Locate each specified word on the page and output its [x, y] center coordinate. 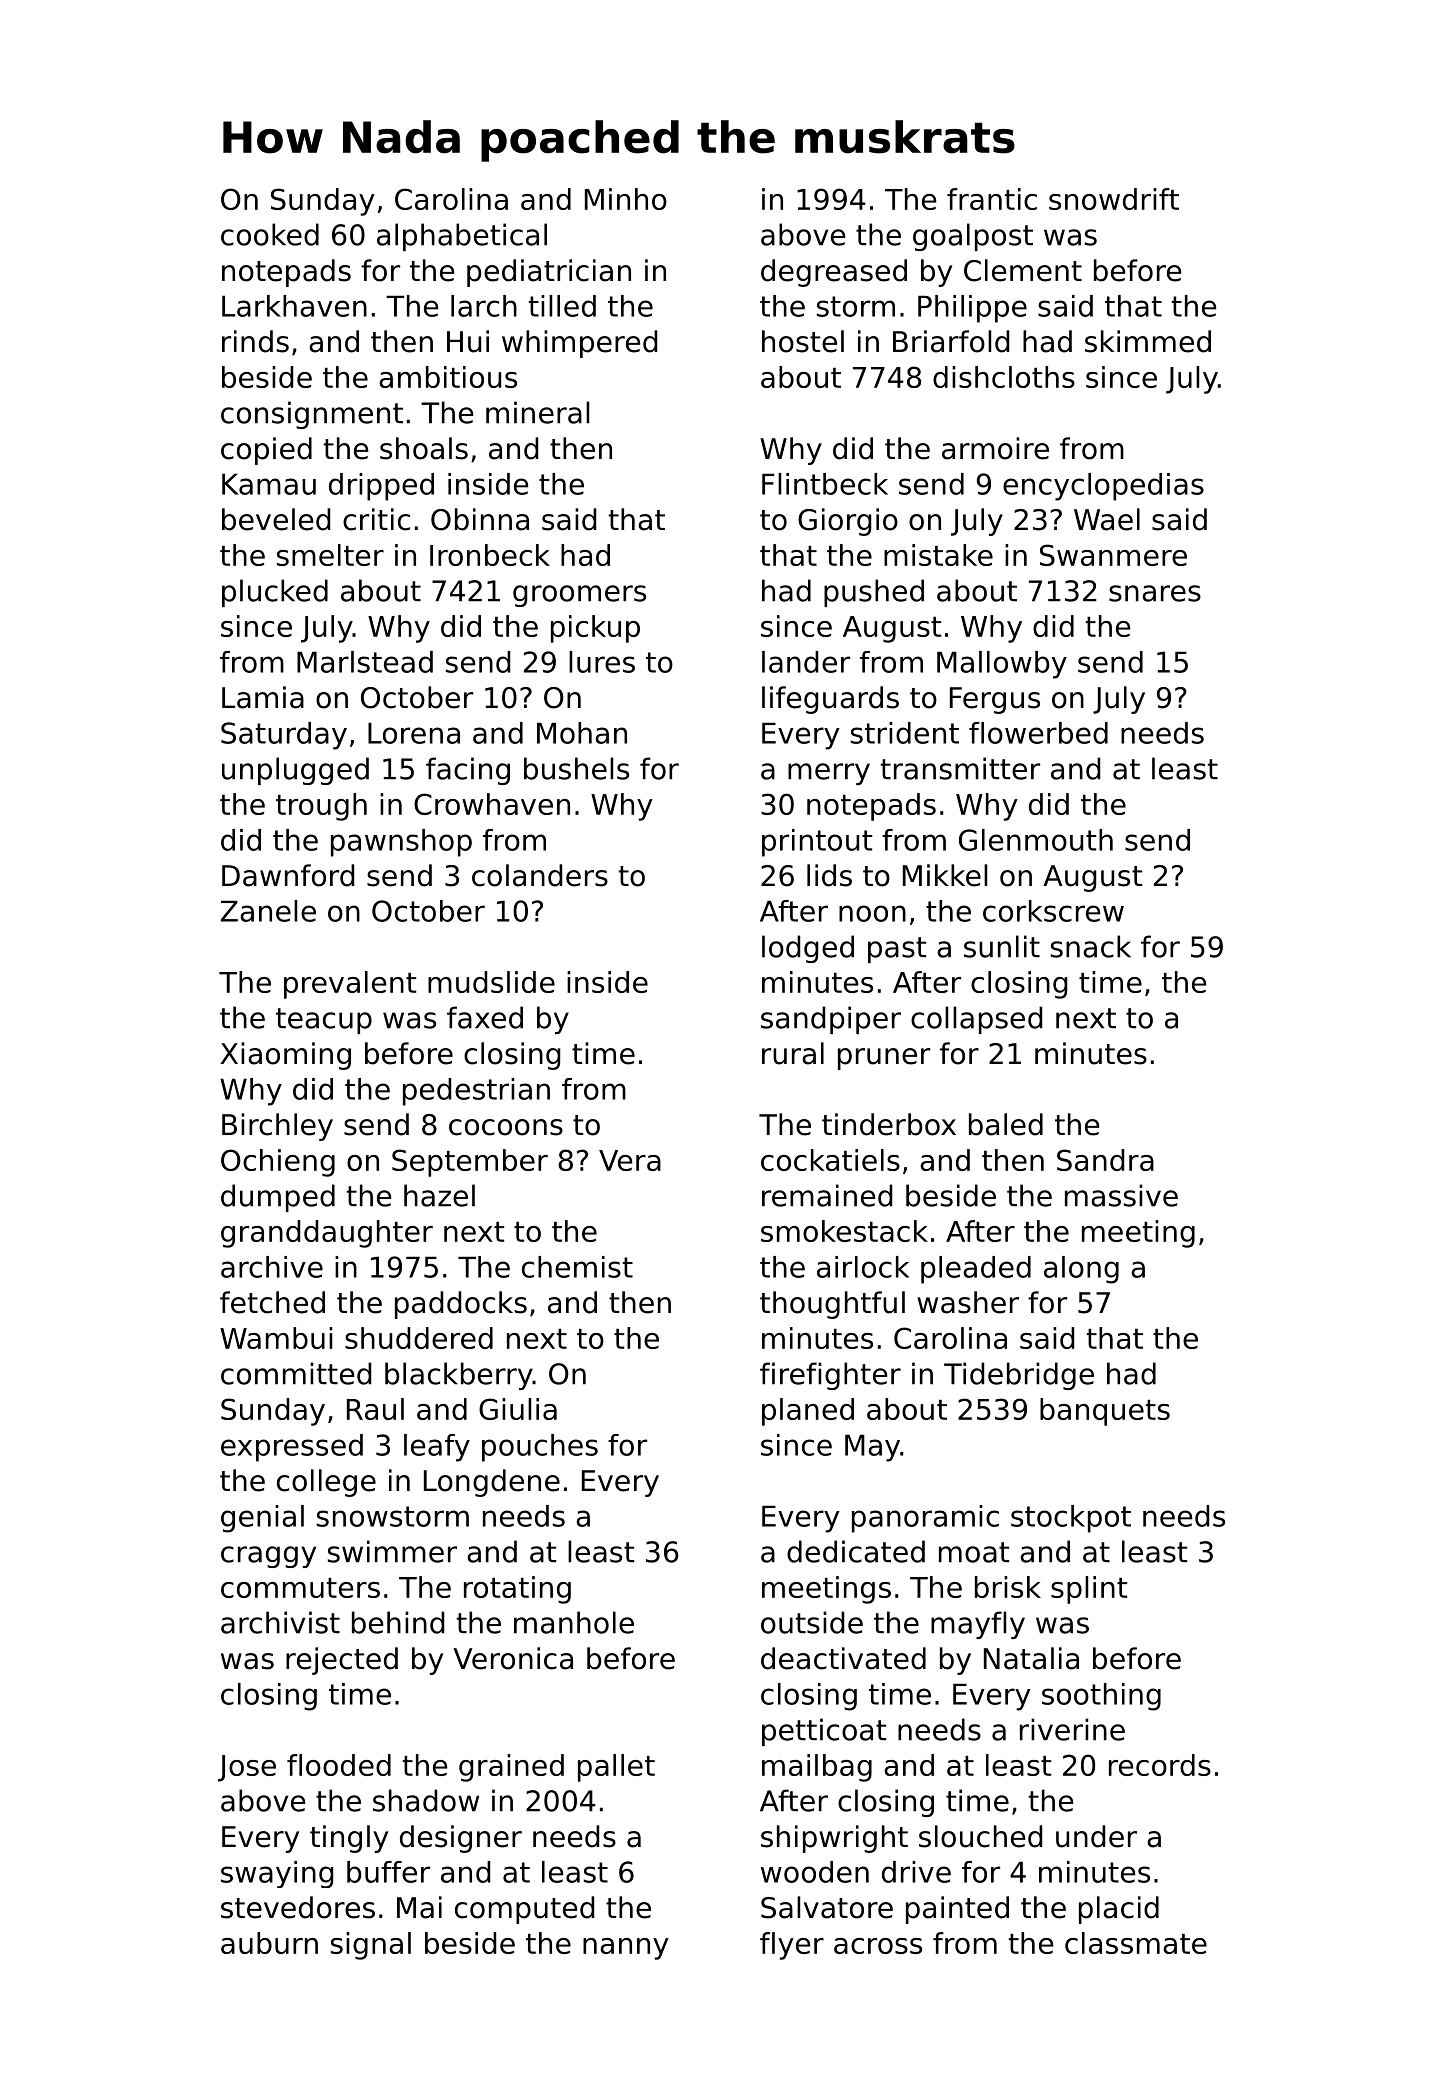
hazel [439, 1195]
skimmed [1148, 341]
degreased [834, 273]
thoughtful [832, 1305]
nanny [626, 1949]
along [1081, 1270]
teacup [324, 1021]
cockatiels [830, 1160]
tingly [349, 1839]
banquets [1105, 1412]
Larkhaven [294, 306]
